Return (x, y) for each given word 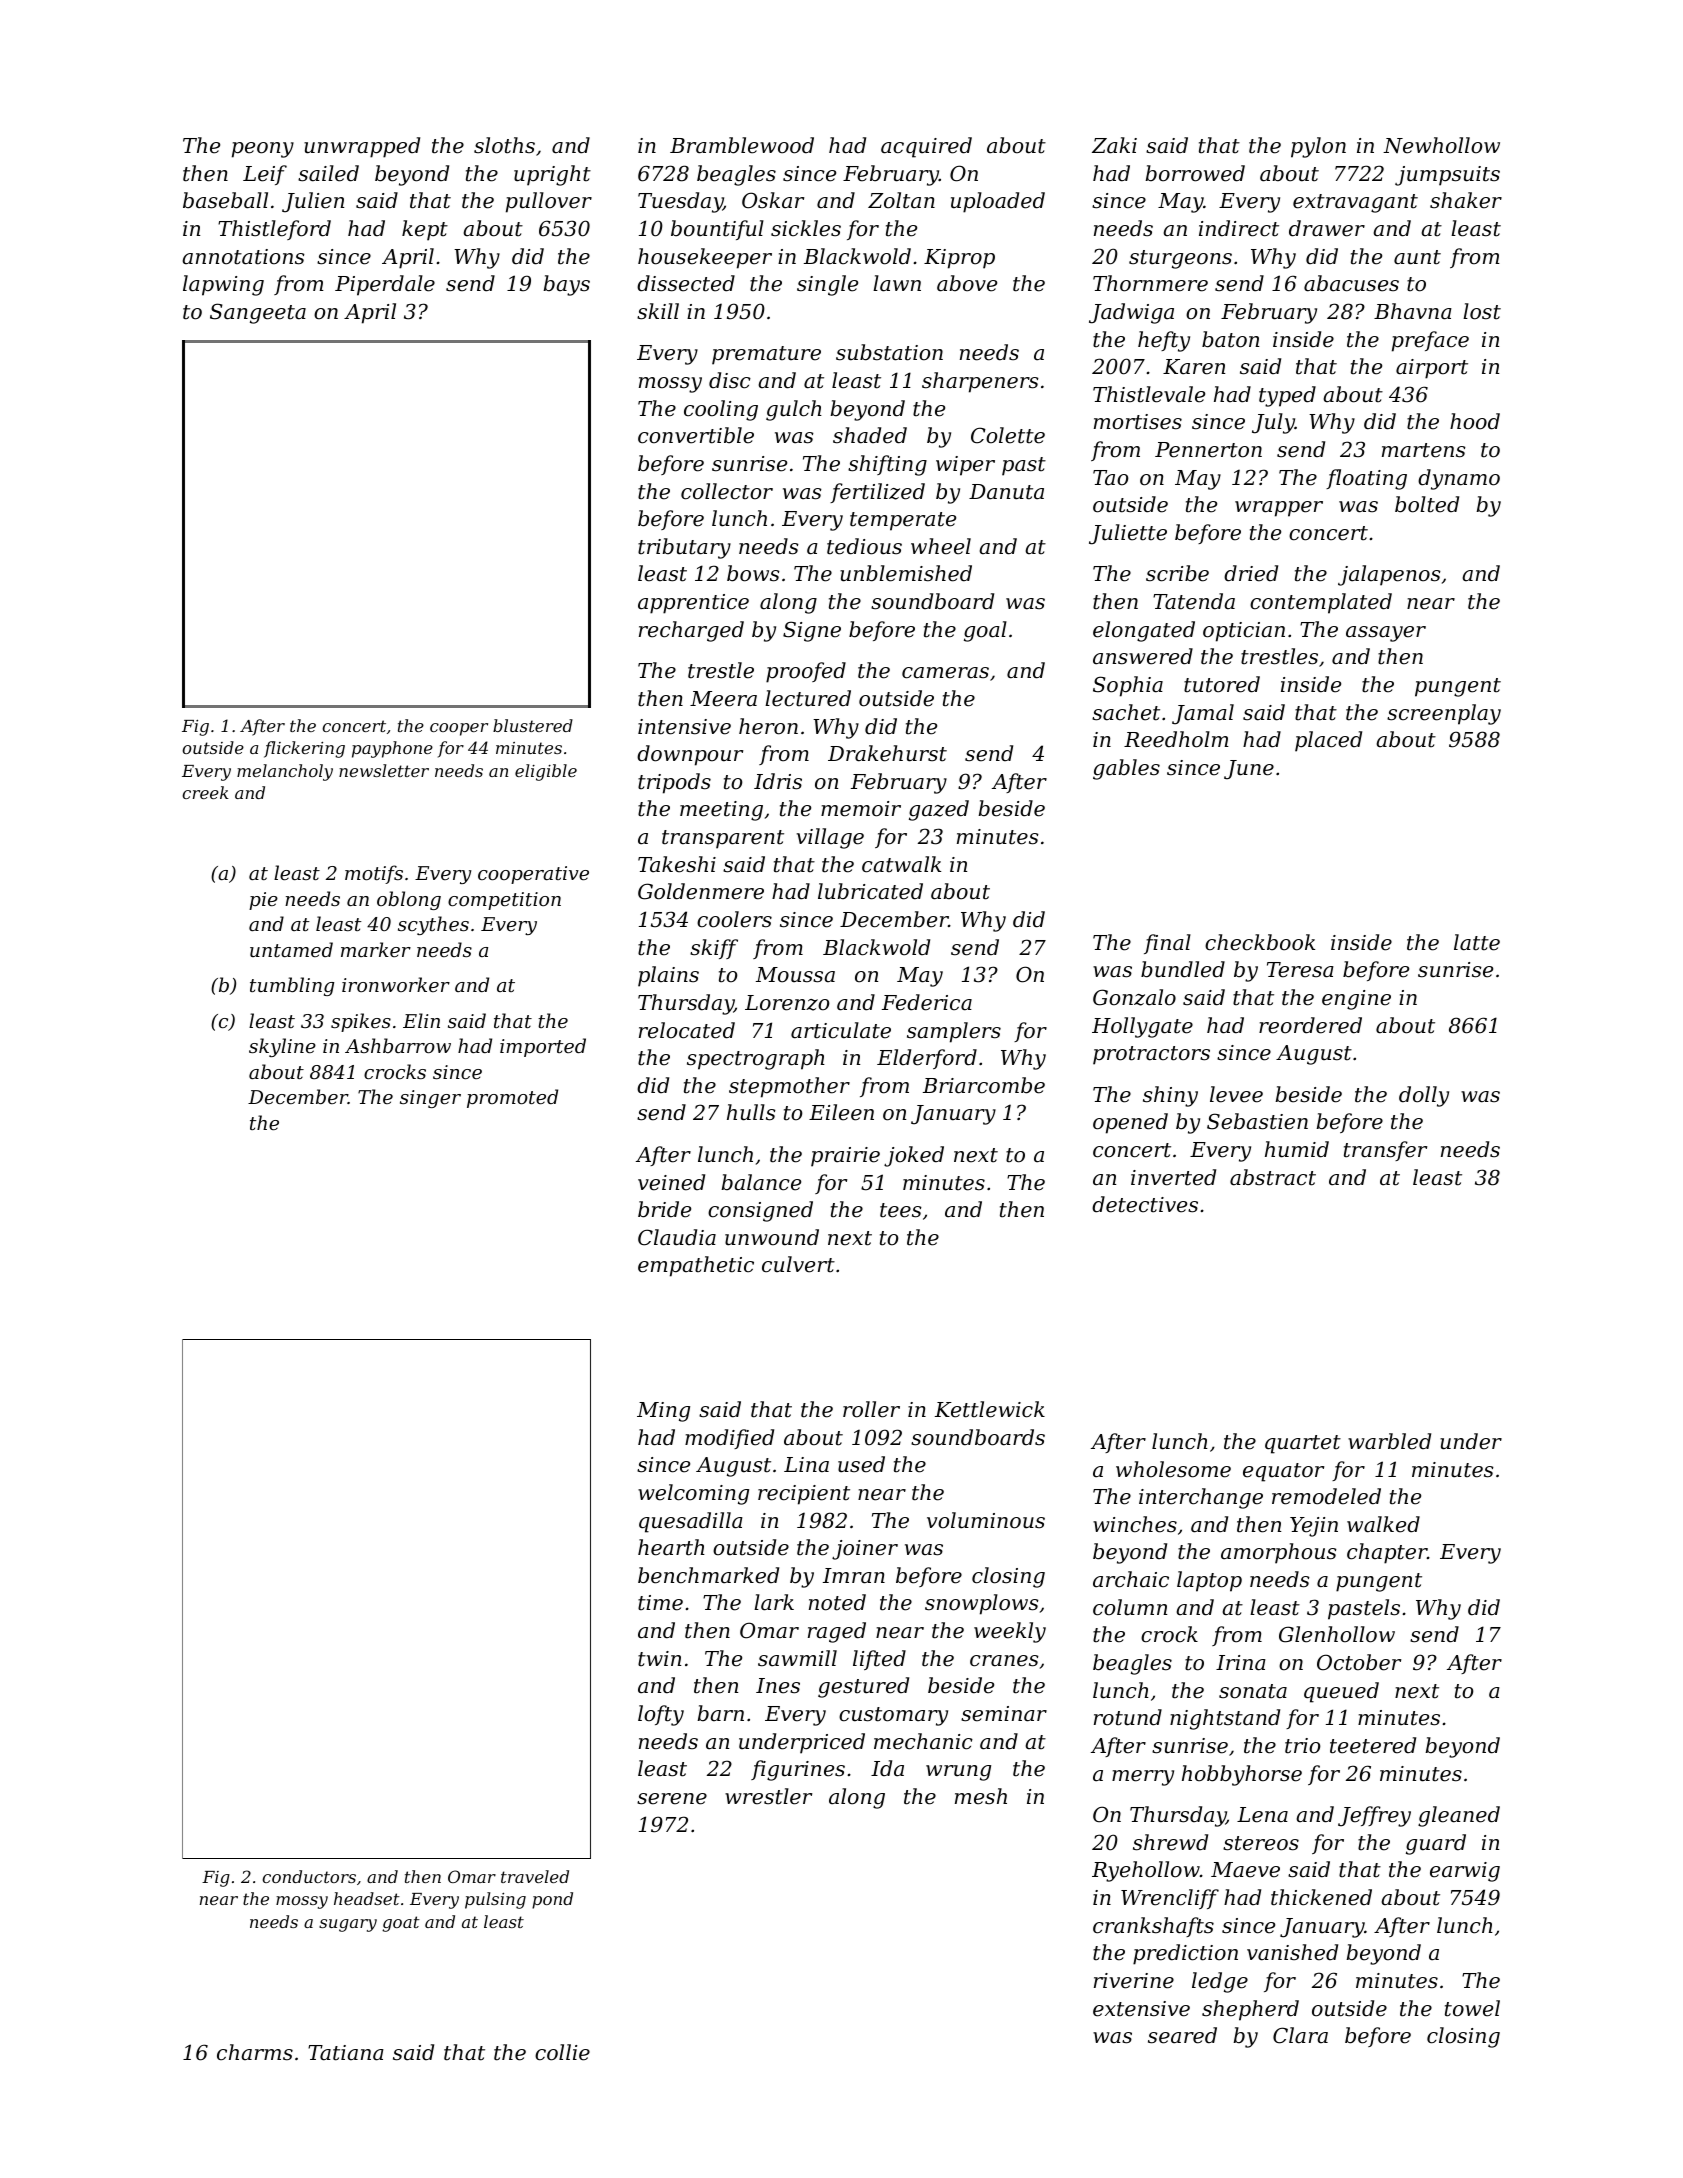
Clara (1300, 2035)
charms (255, 2052)
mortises (1138, 422)
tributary (684, 548)
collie (562, 2052)
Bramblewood (742, 145)
